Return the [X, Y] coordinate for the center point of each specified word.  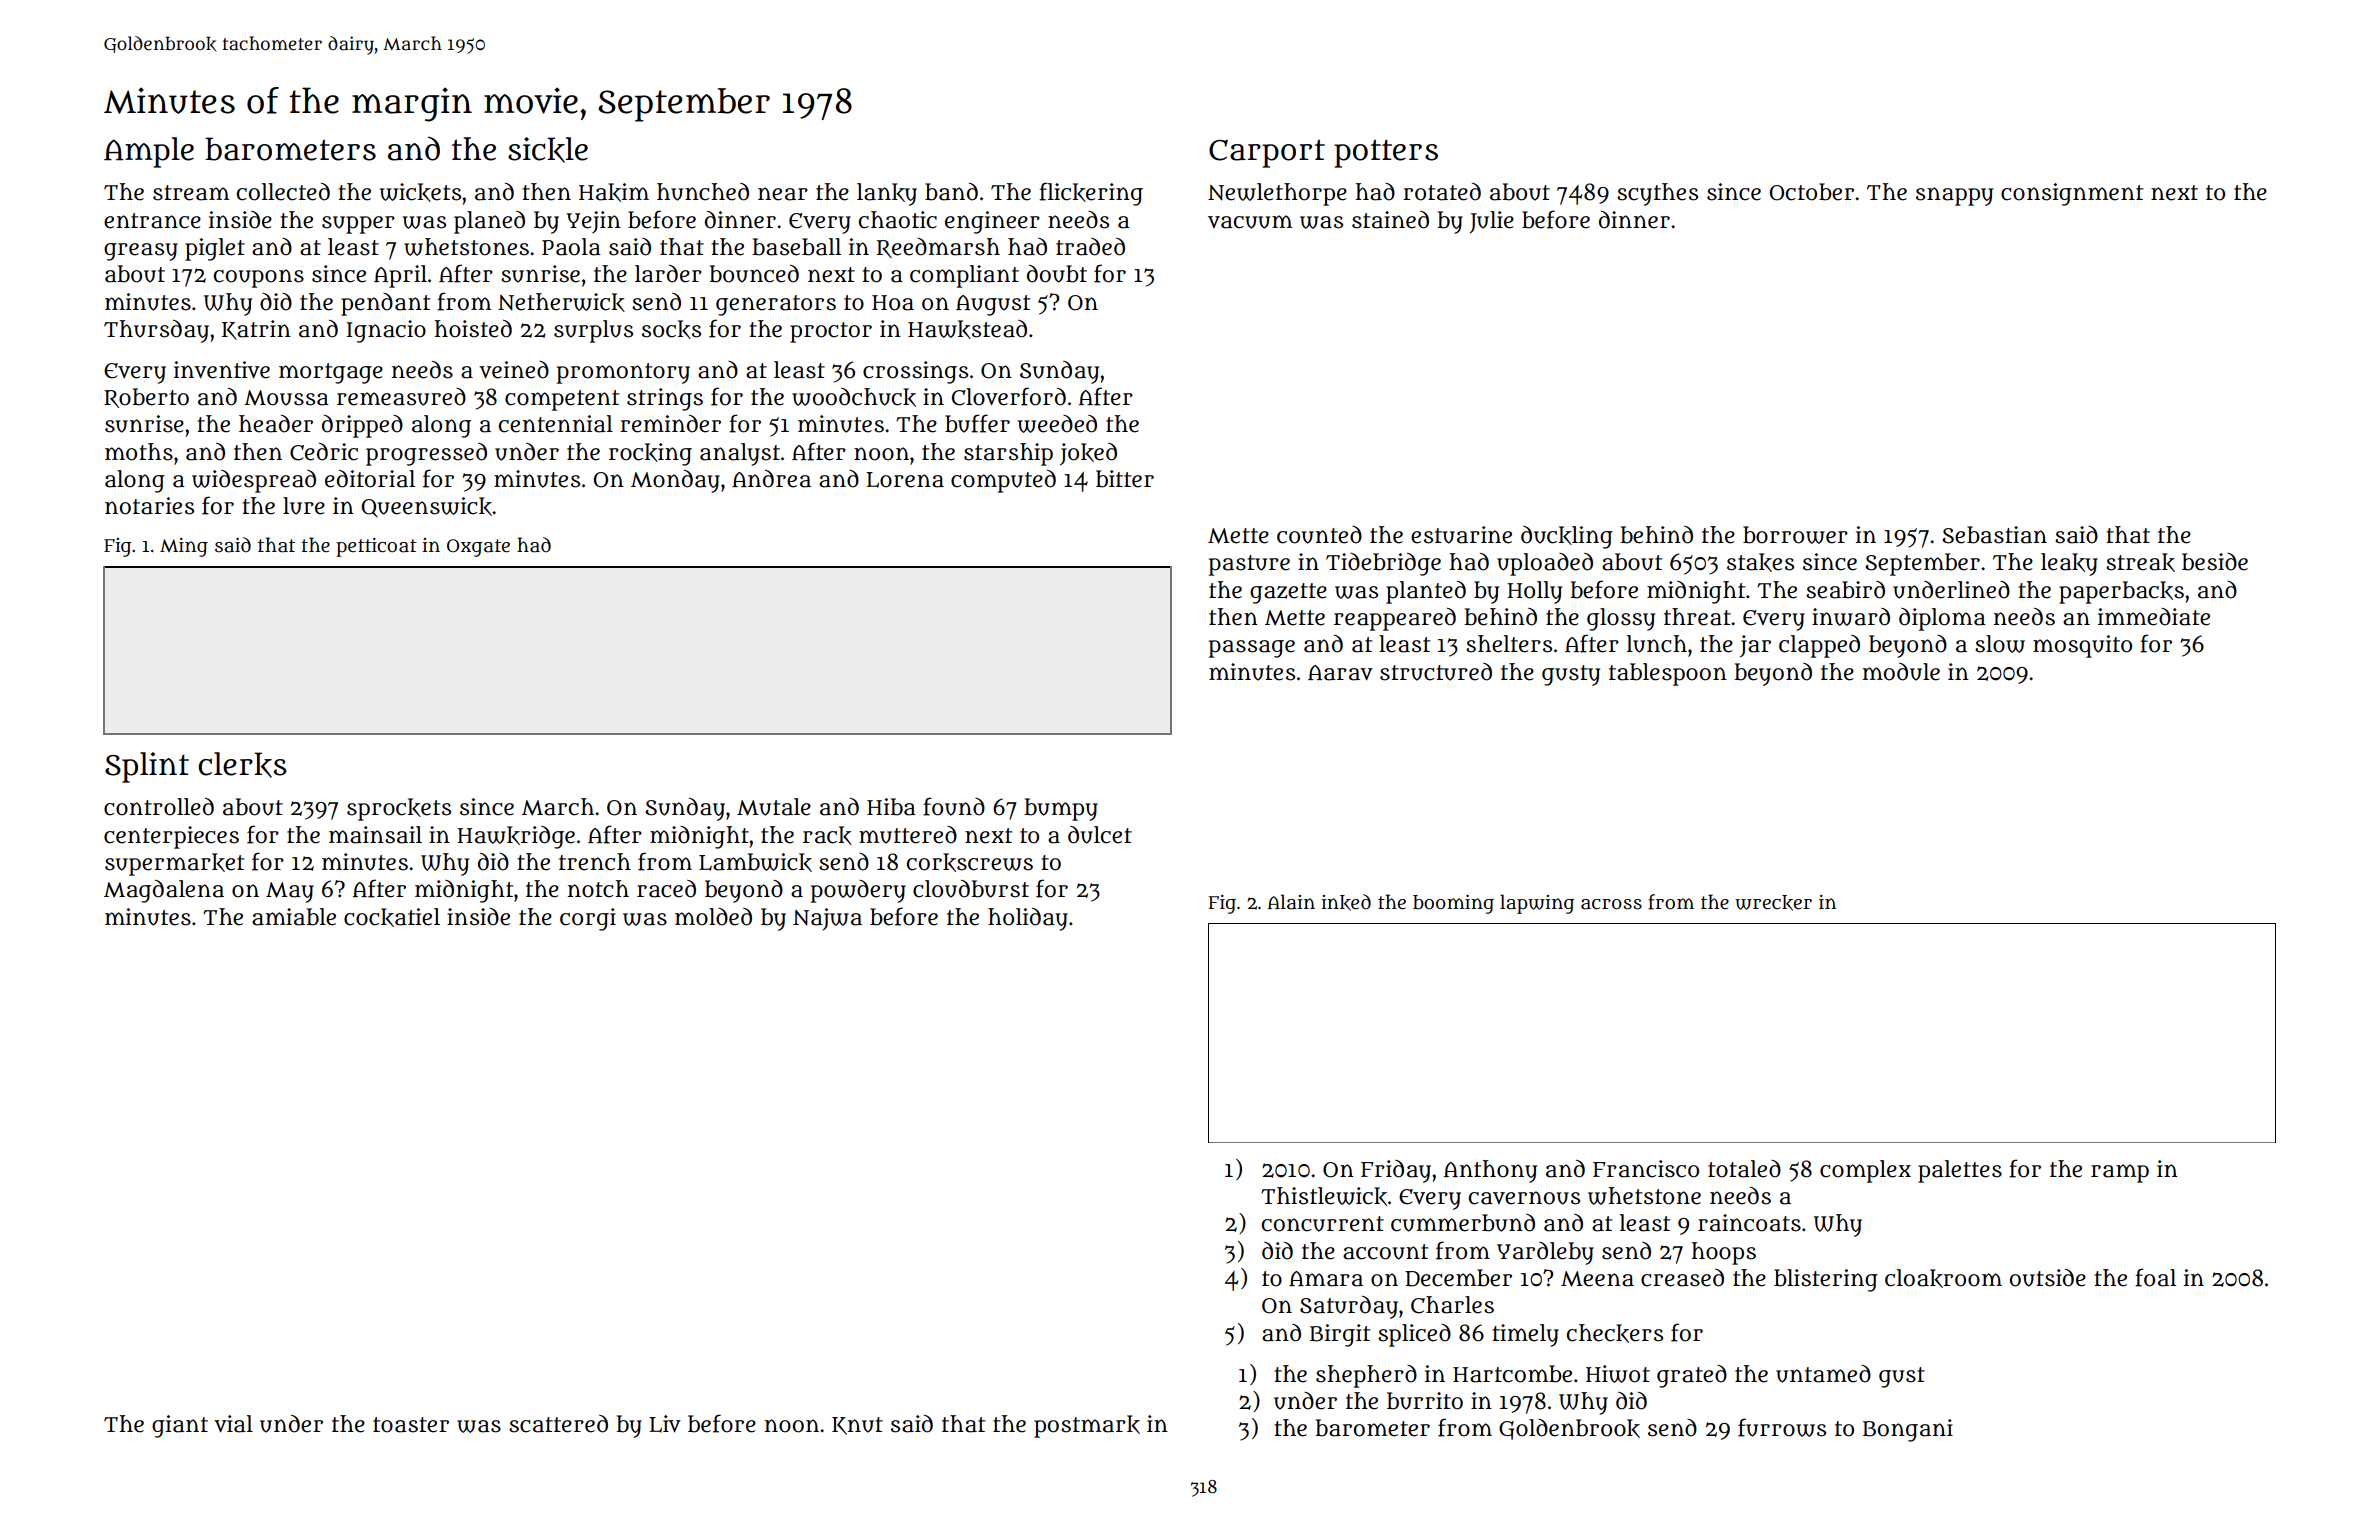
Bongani [1908, 1430]
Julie [1492, 222]
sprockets [399, 809]
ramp [2120, 1173]
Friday [1396, 1171]
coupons [259, 278]
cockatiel [392, 917]
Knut [857, 1426]
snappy [1954, 196]
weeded [1057, 424]
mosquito [2082, 646]
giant [180, 1426]
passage [1252, 649]
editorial [370, 479]
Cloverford [1009, 396]
